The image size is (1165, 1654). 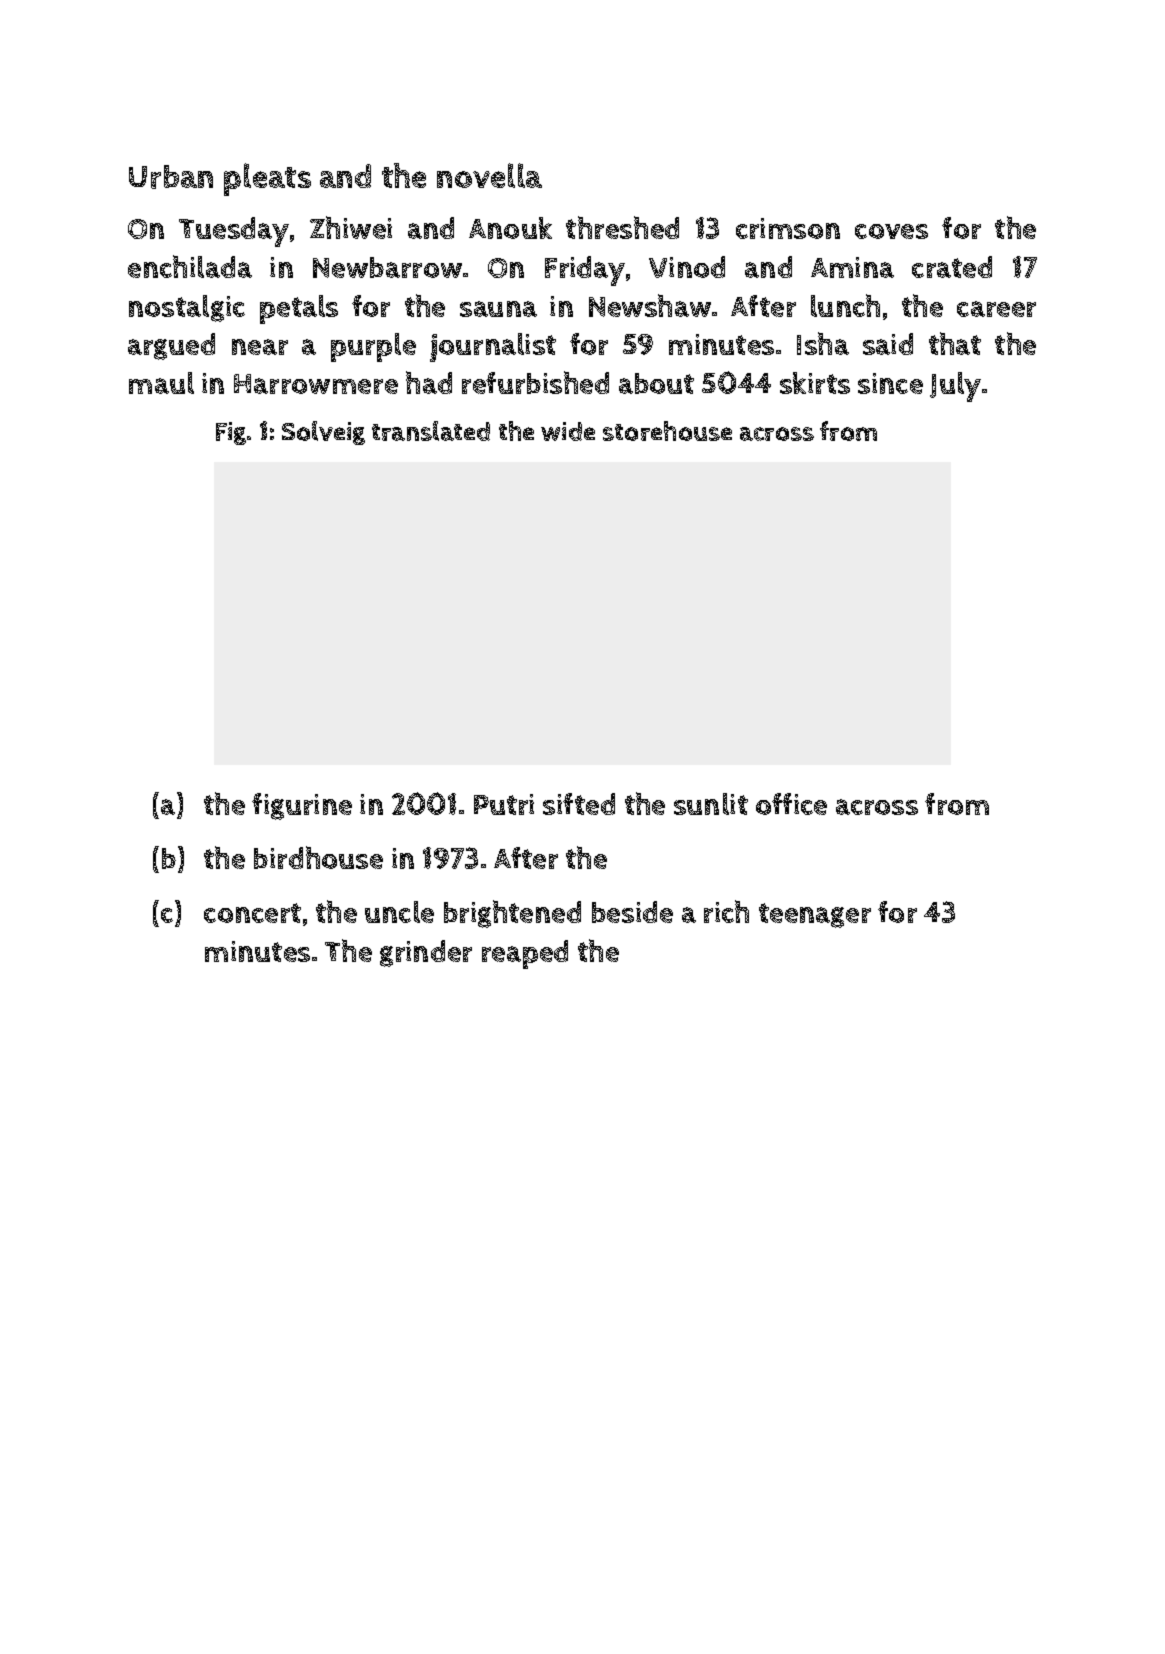 What do you see at coordinates (190, 266) in the image?
I see `enchilada` at bounding box center [190, 266].
